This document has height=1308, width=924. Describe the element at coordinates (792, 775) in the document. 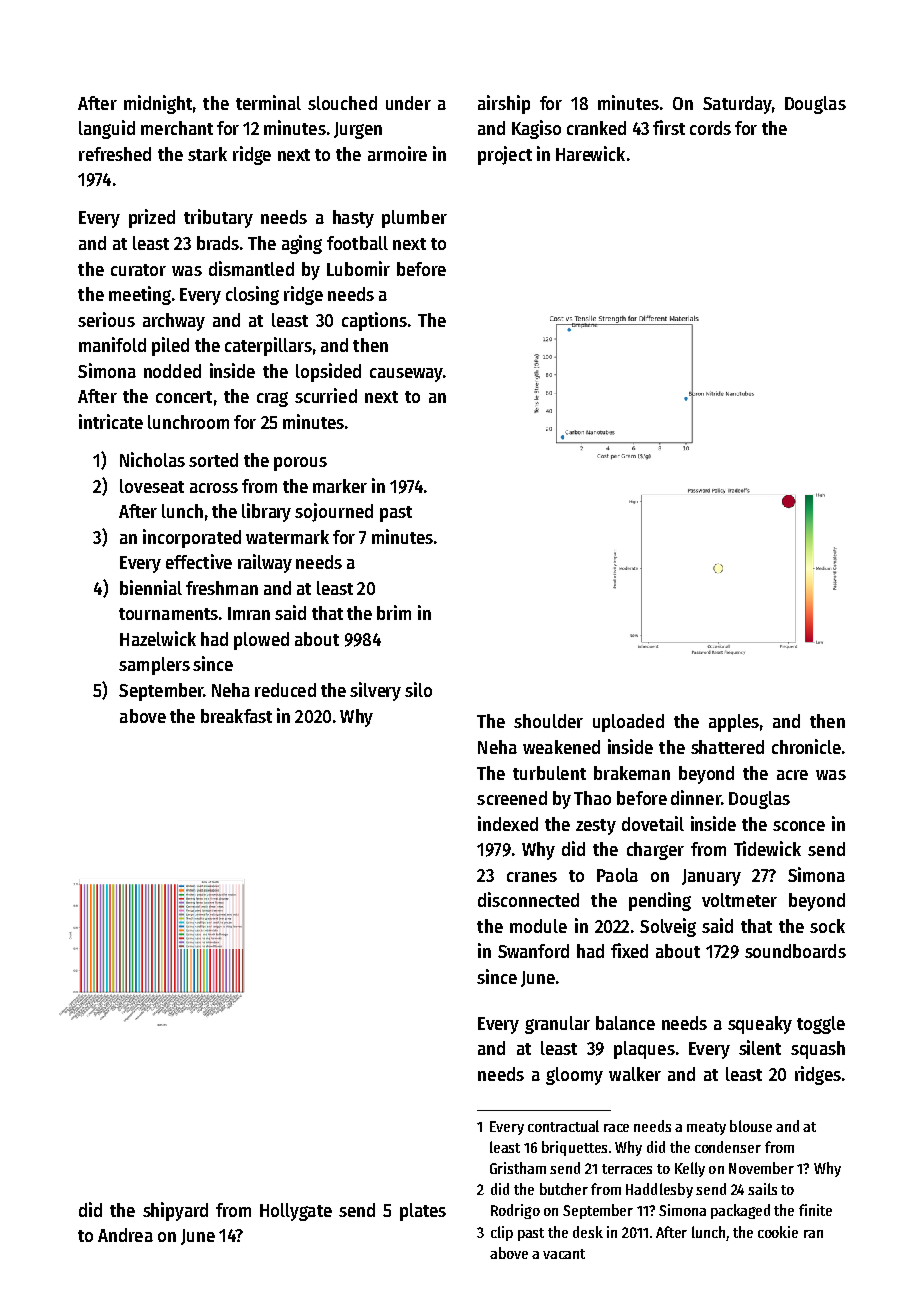

I see `acre` at that location.
